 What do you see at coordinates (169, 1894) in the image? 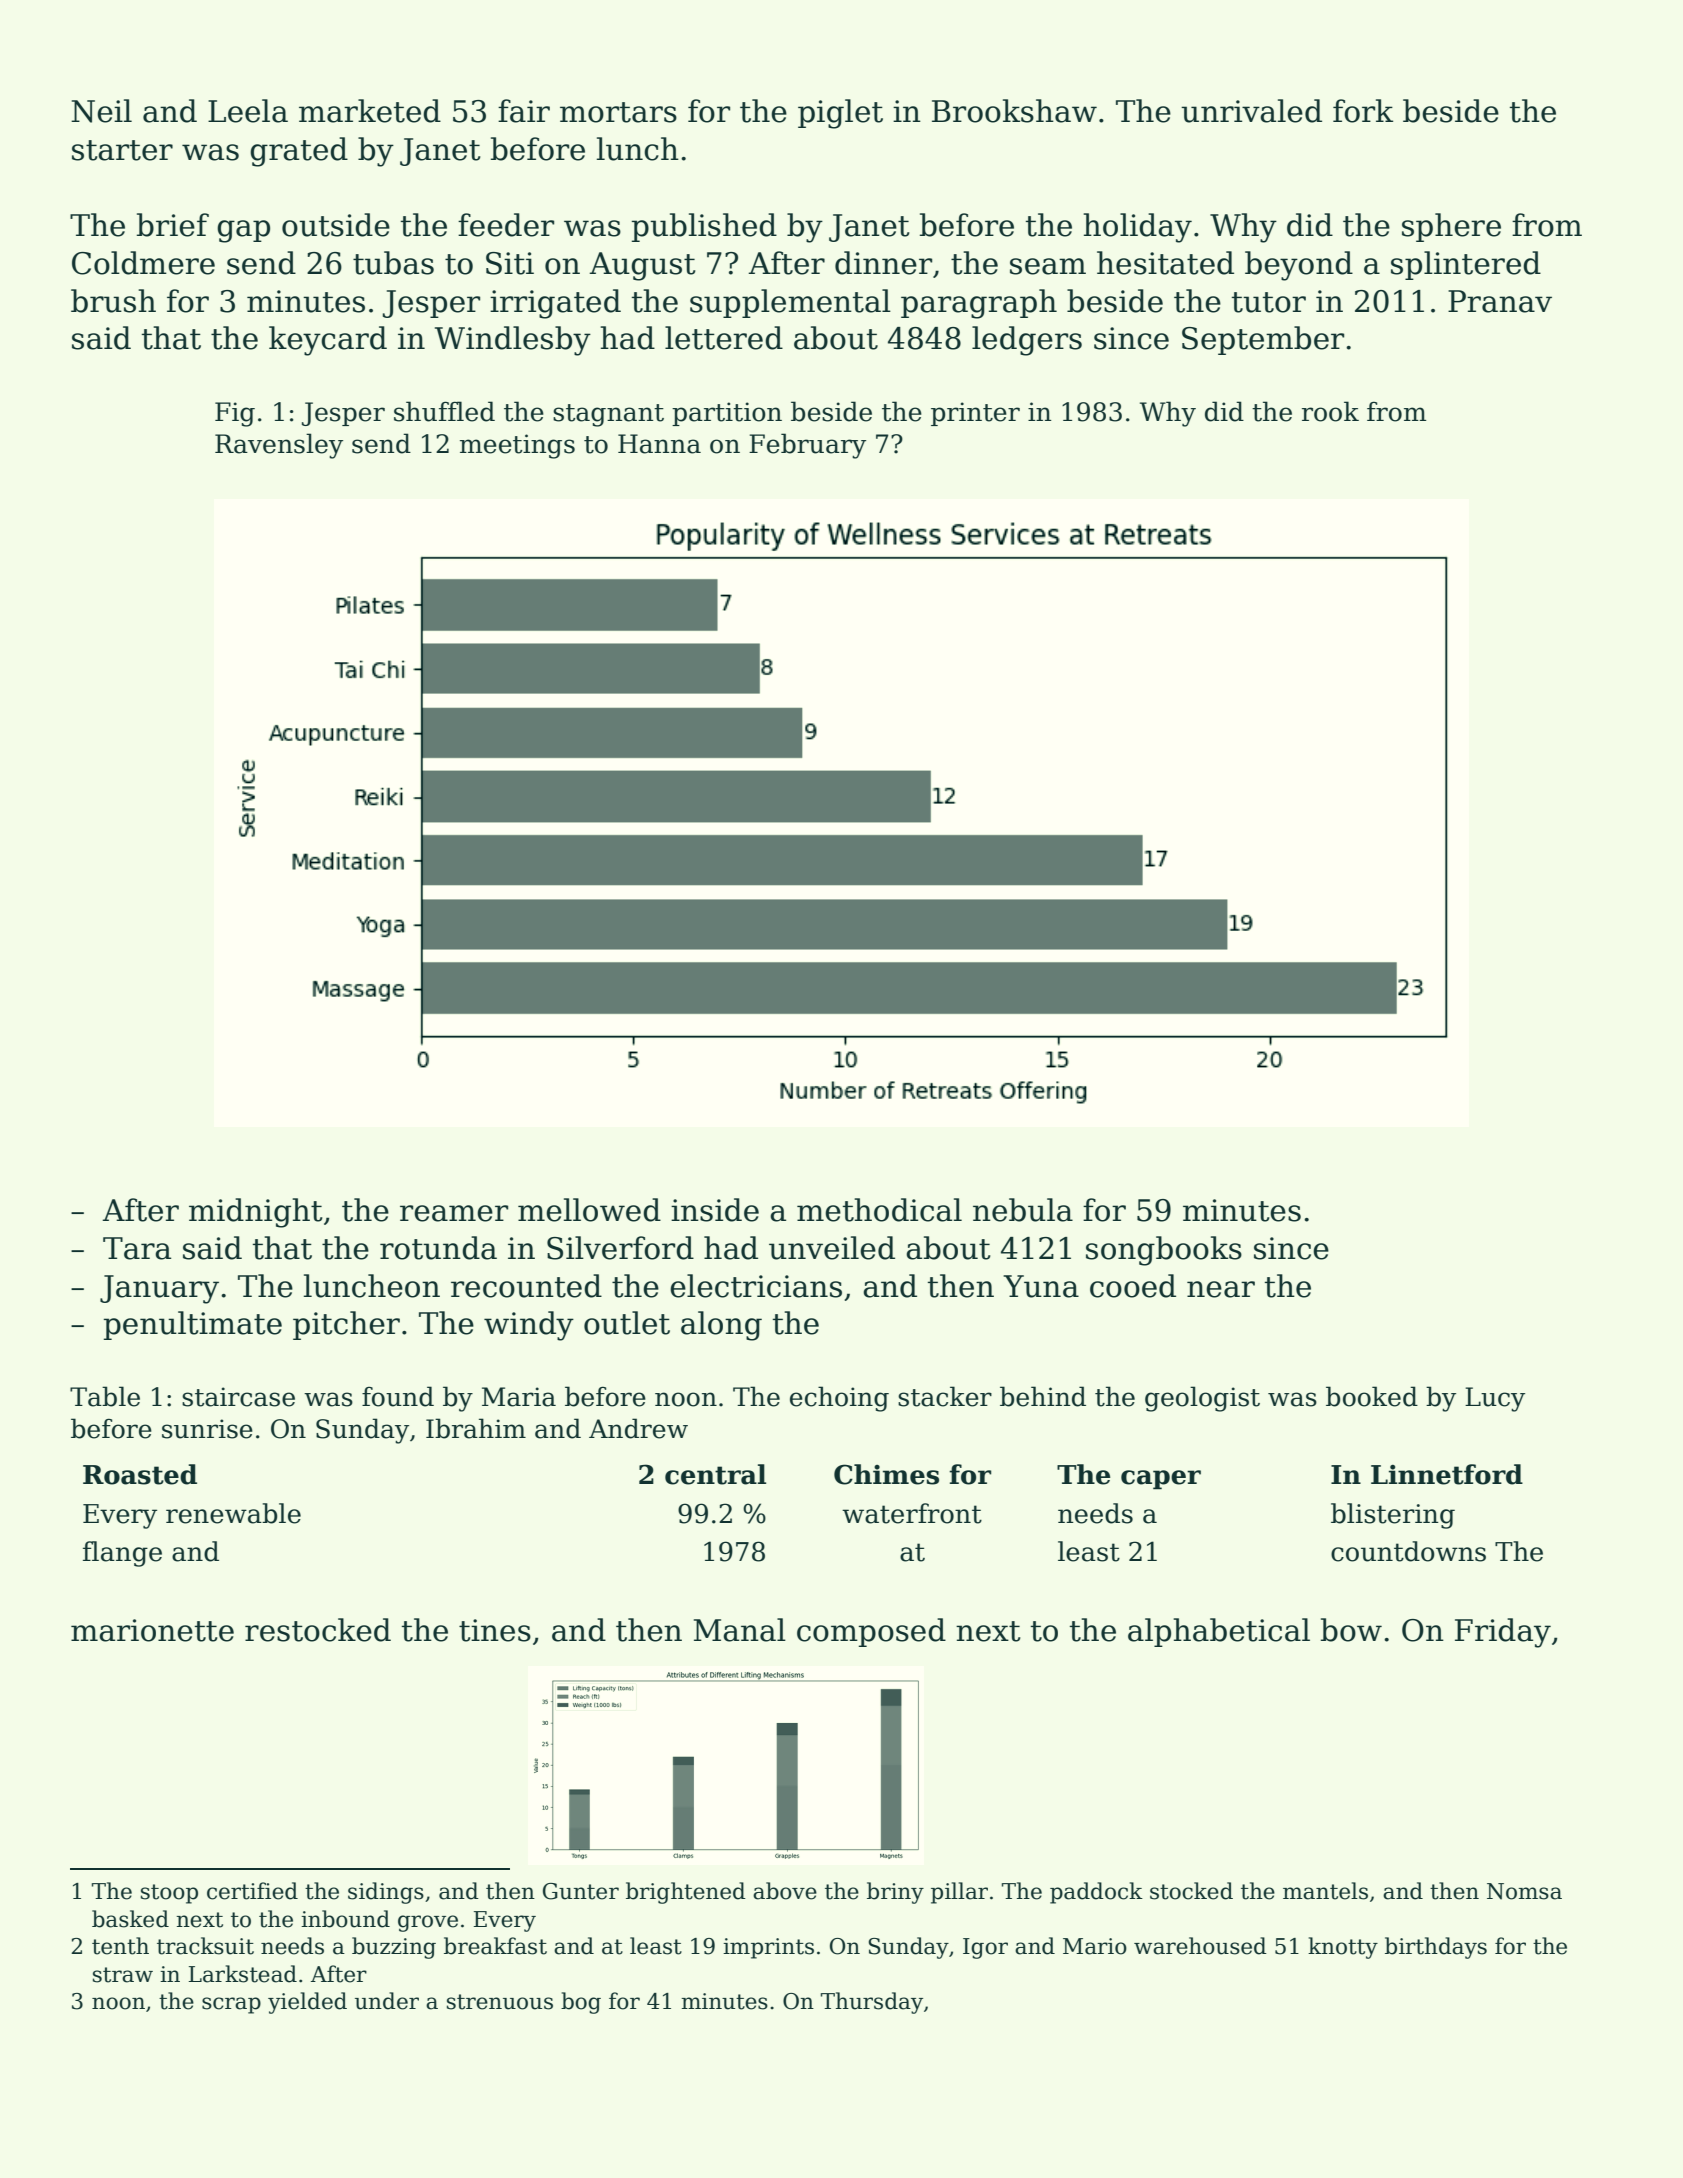
I see `stoop` at bounding box center [169, 1894].
